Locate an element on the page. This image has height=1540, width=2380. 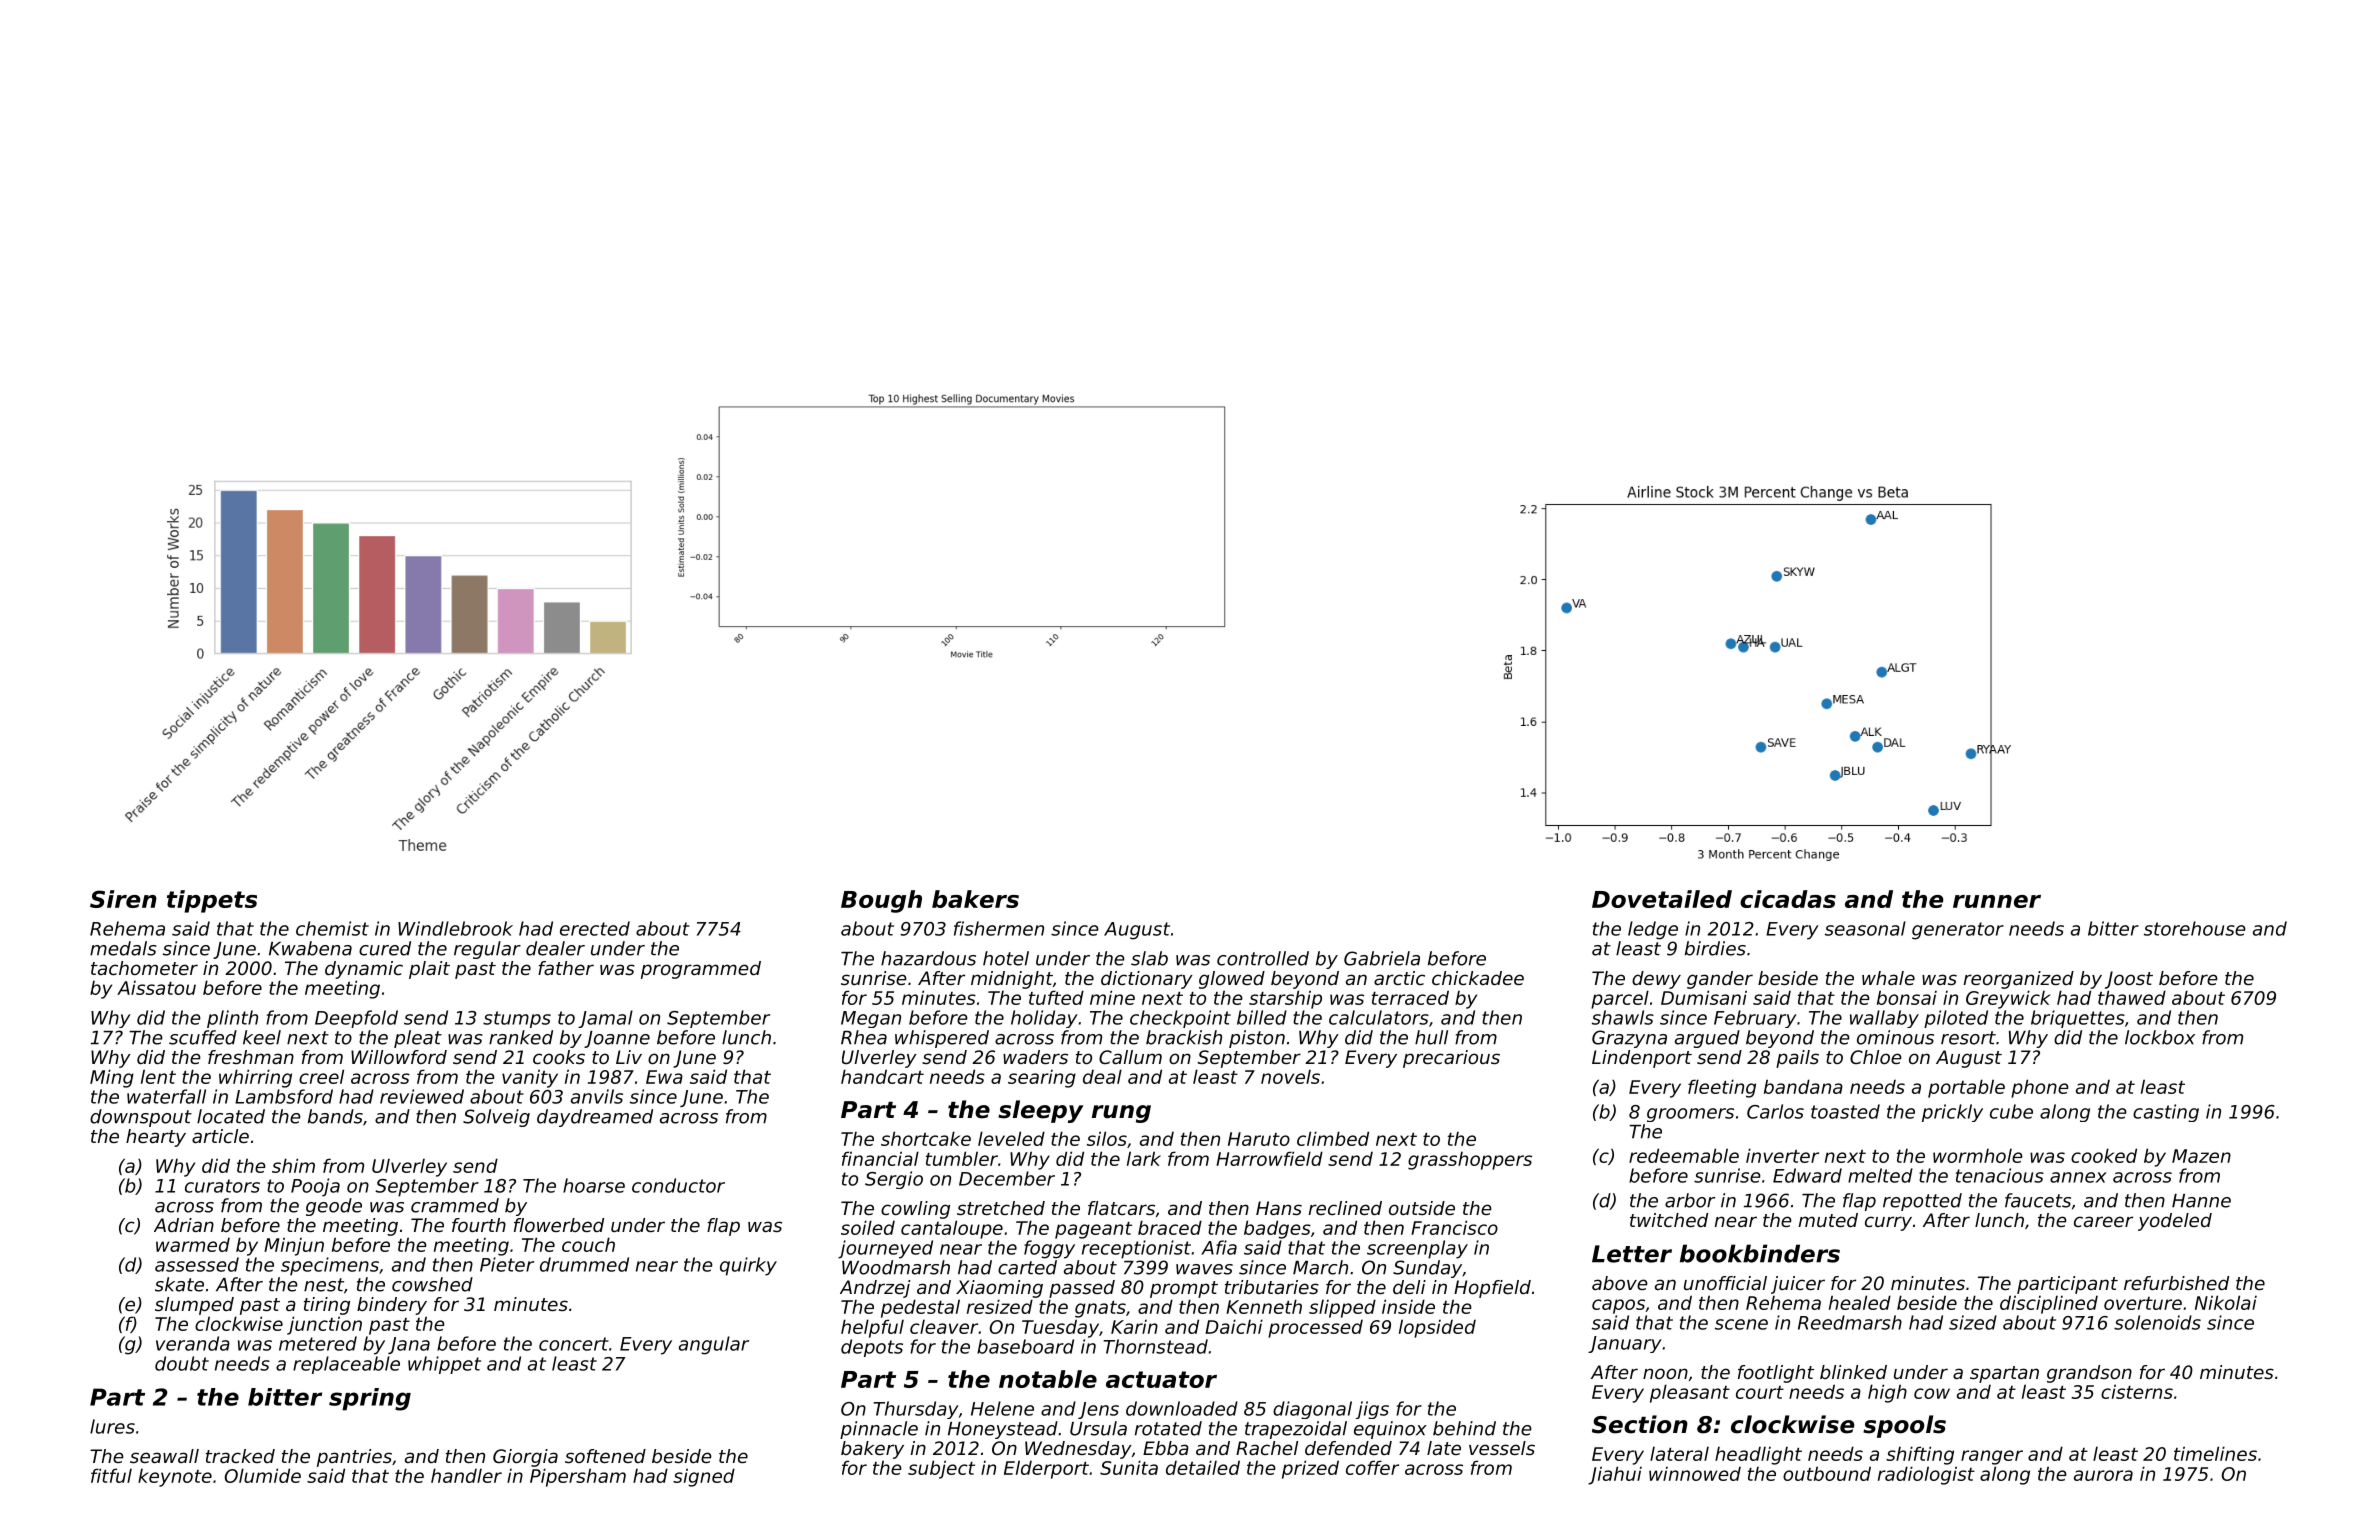
hoarse is located at coordinates (594, 1185).
